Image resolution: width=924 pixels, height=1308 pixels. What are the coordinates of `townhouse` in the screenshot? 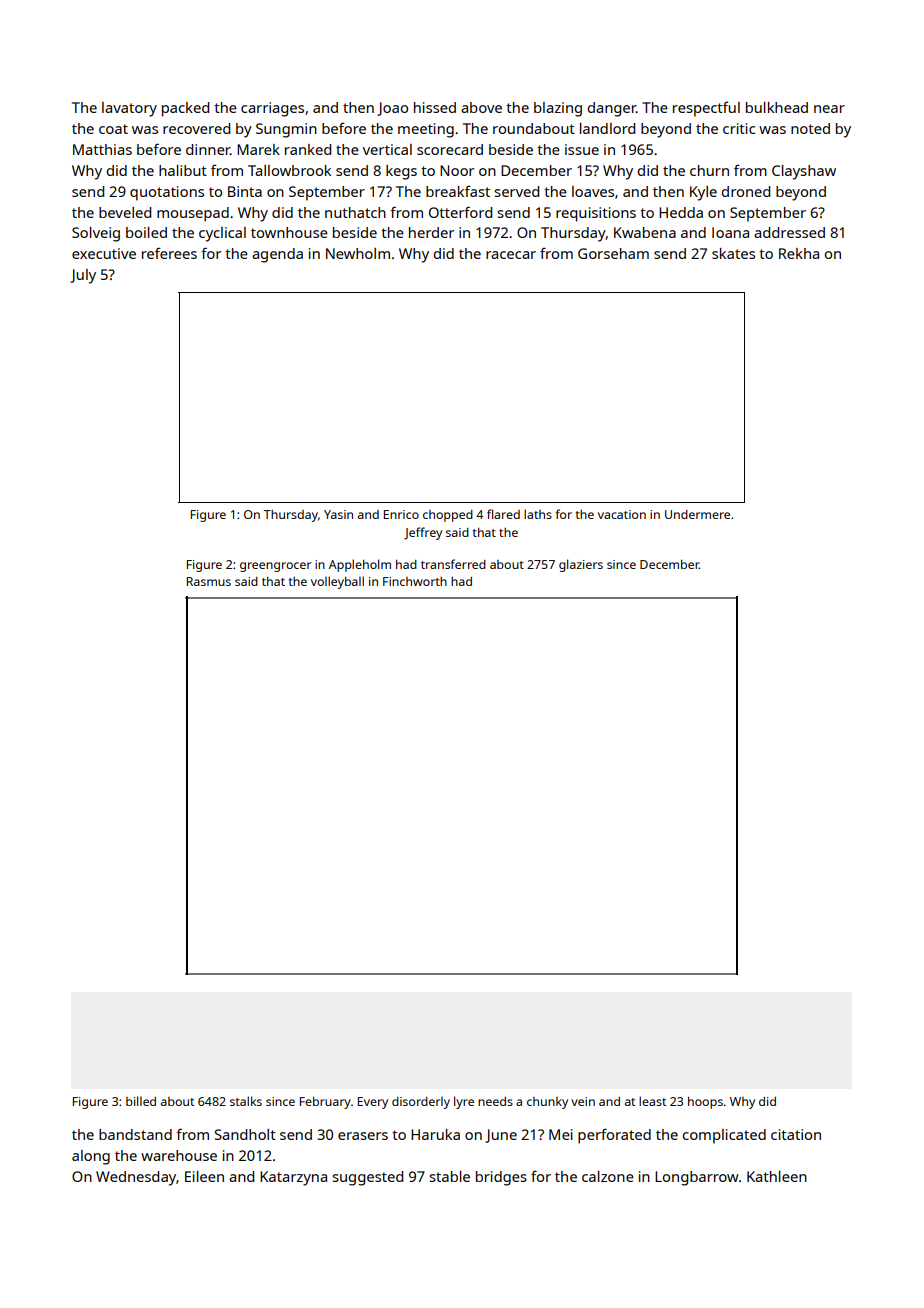 It's located at (289, 232).
